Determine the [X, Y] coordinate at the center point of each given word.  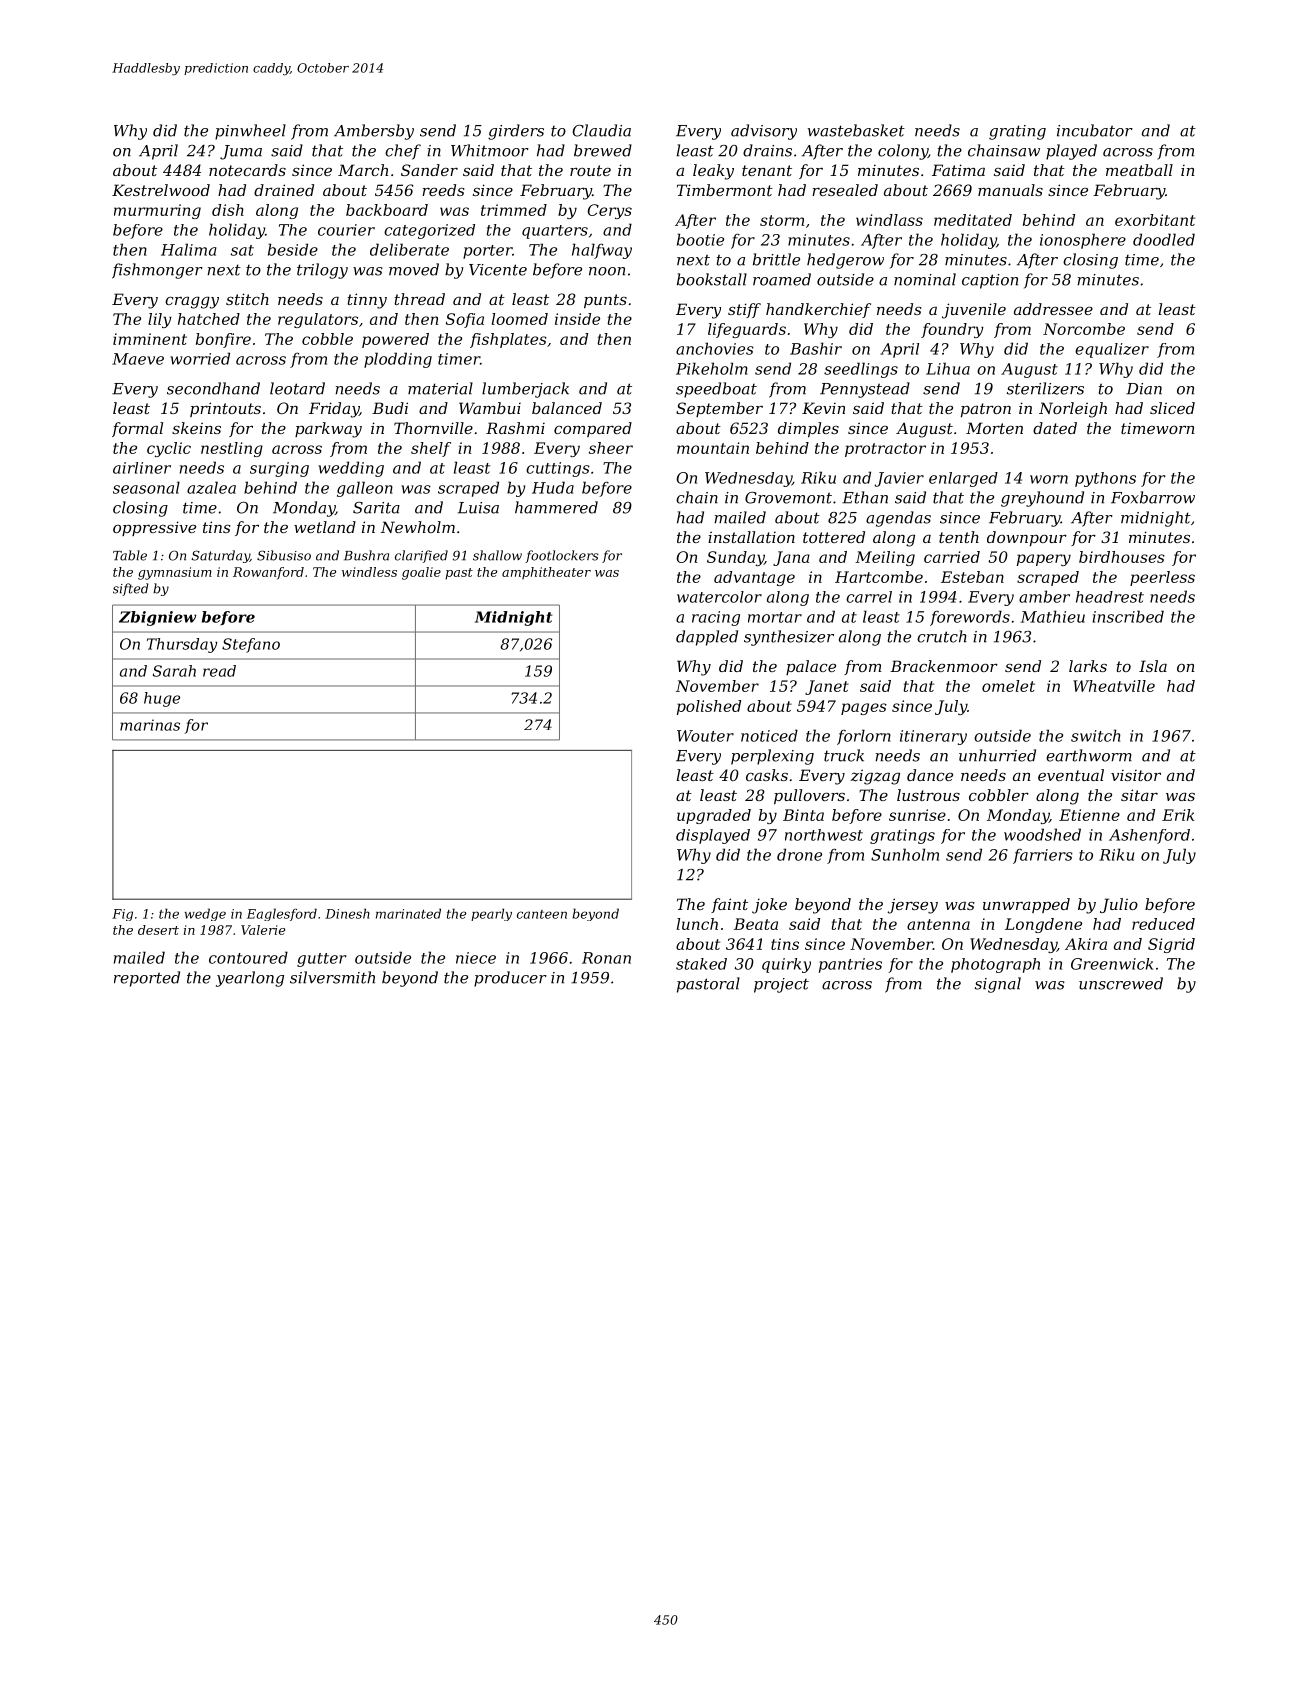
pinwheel [250, 132]
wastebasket [856, 130]
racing [716, 618]
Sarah [174, 671]
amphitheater [546, 573]
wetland [325, 527]
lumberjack [525, 390]
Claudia [602, 130]
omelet [1008, 686]
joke [769, 906]
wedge [205, 914]
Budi [390, 408]
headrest [1110, 597]
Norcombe [1084, 329]
